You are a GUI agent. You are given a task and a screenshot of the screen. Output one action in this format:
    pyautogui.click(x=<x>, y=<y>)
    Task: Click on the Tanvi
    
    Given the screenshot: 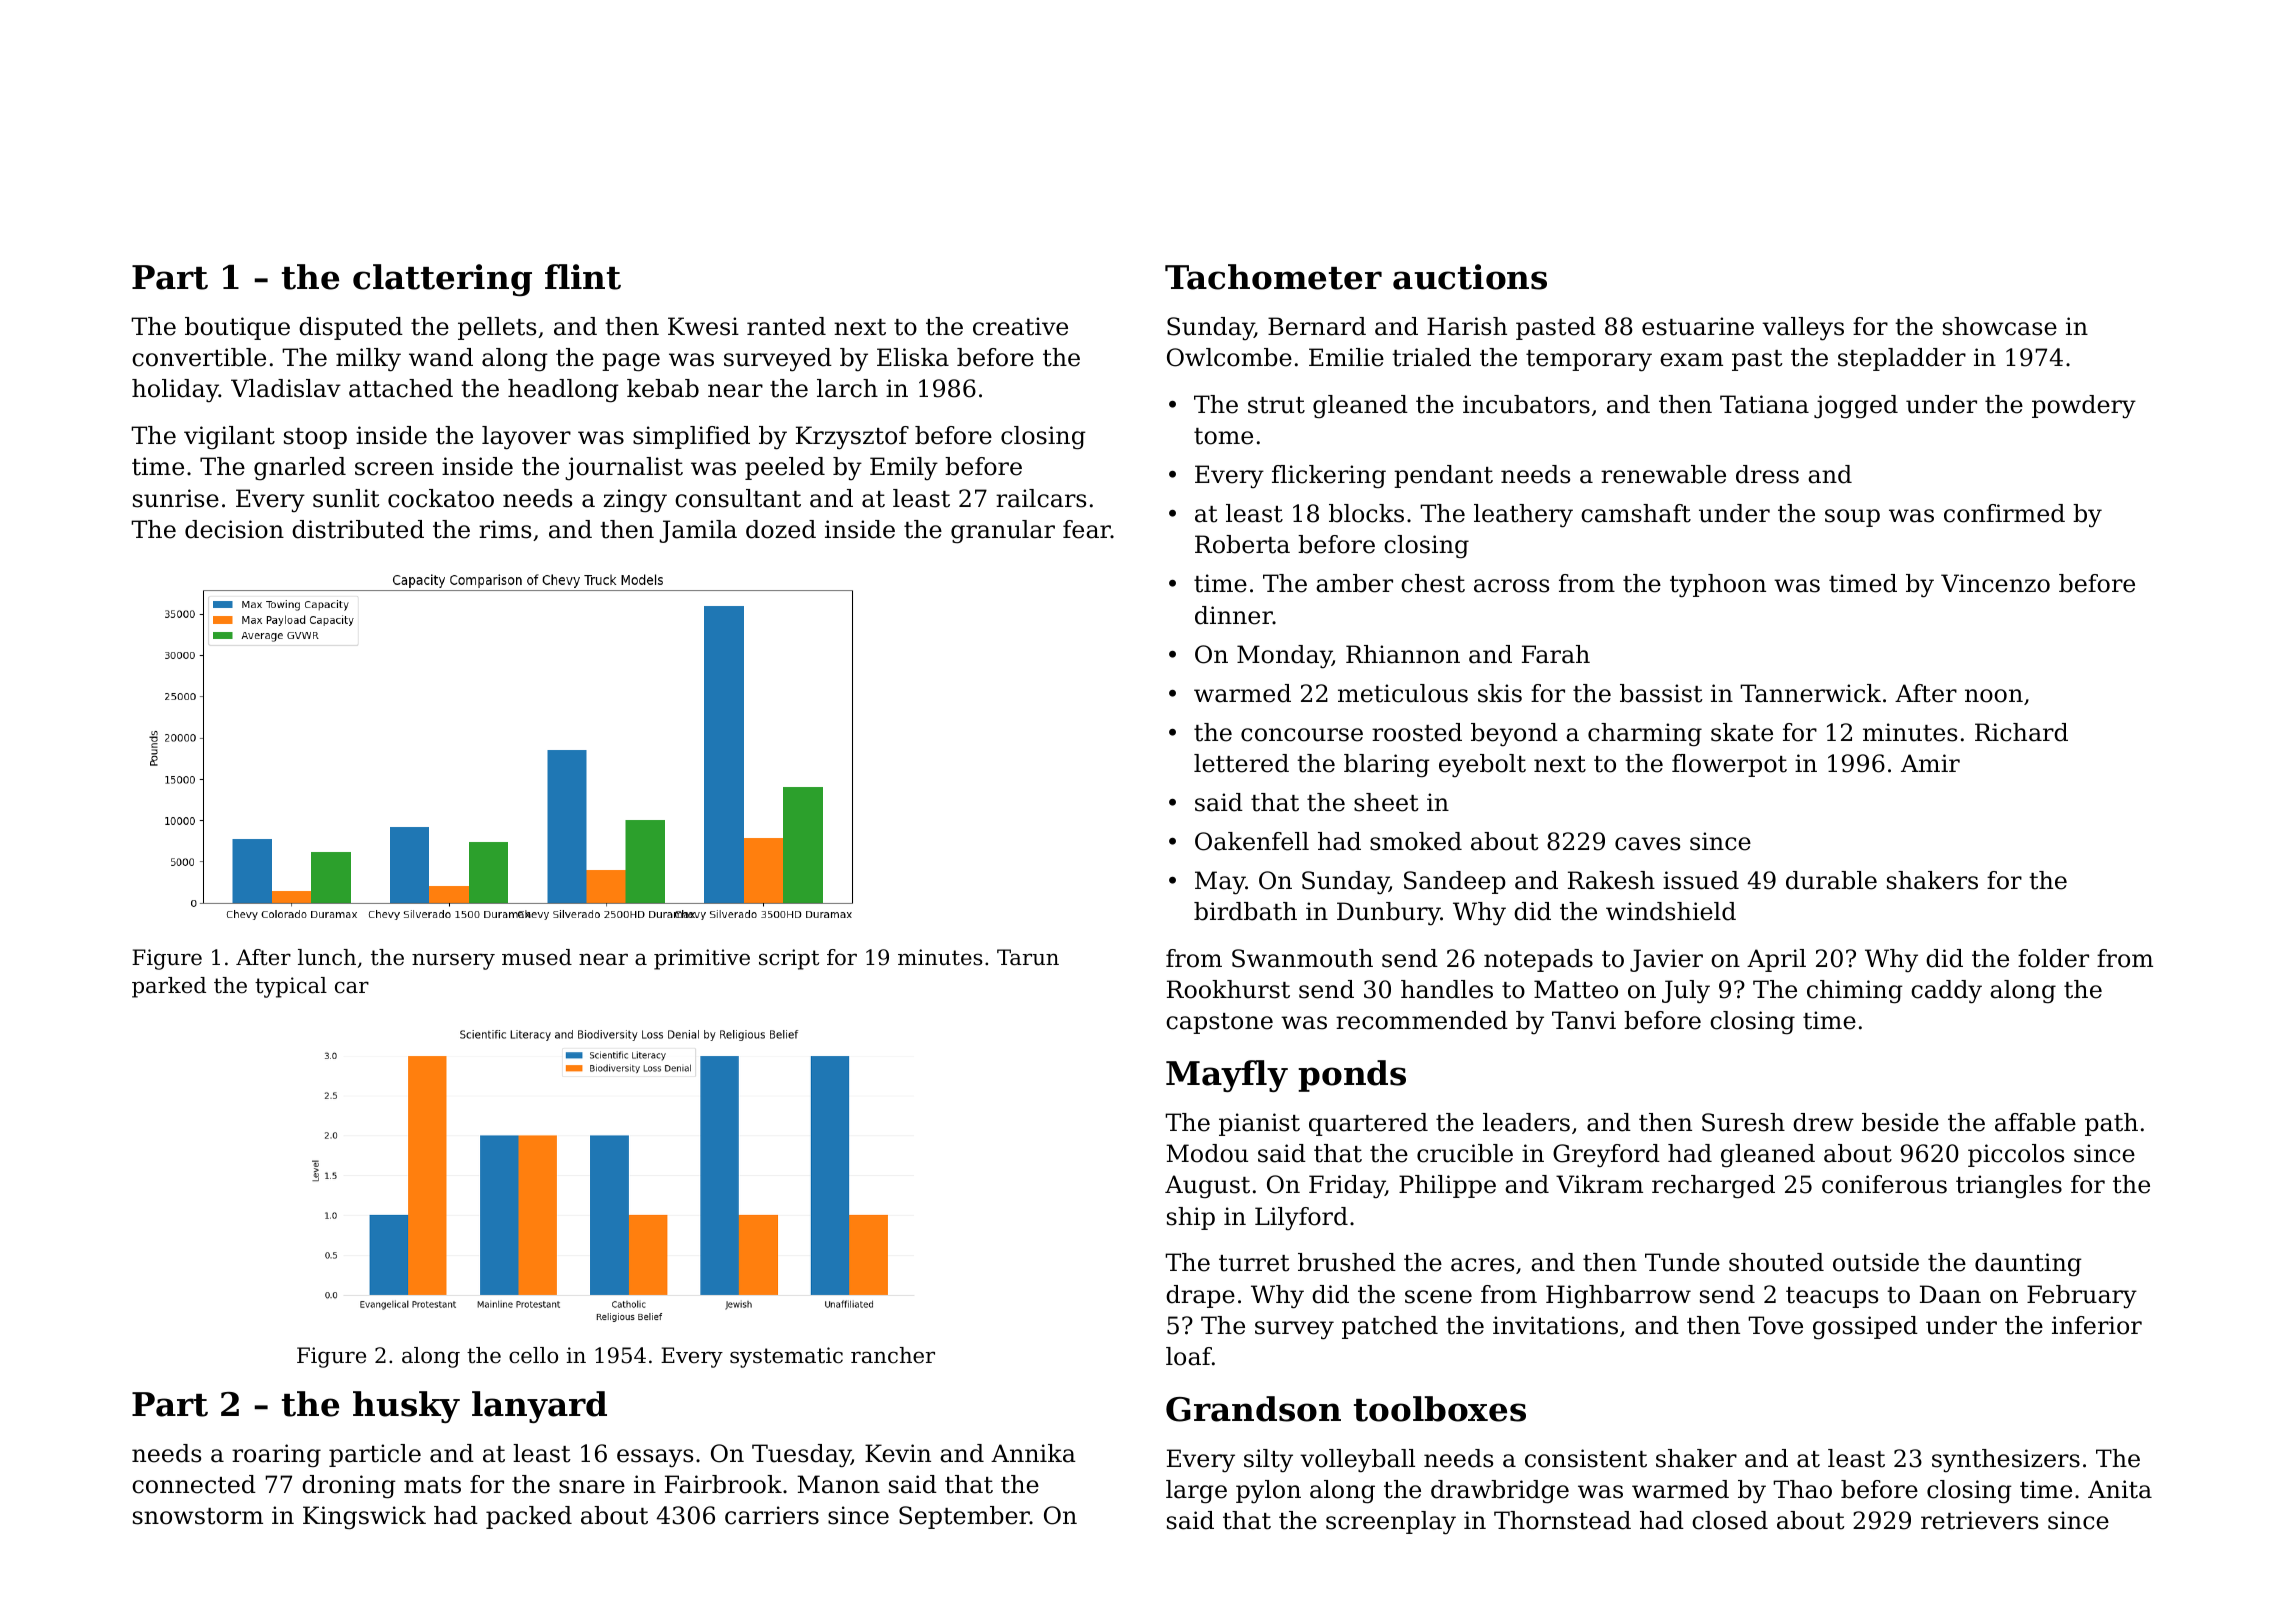 What is the action you would take?
    pyautogui.click(x=1584, y=1020)
